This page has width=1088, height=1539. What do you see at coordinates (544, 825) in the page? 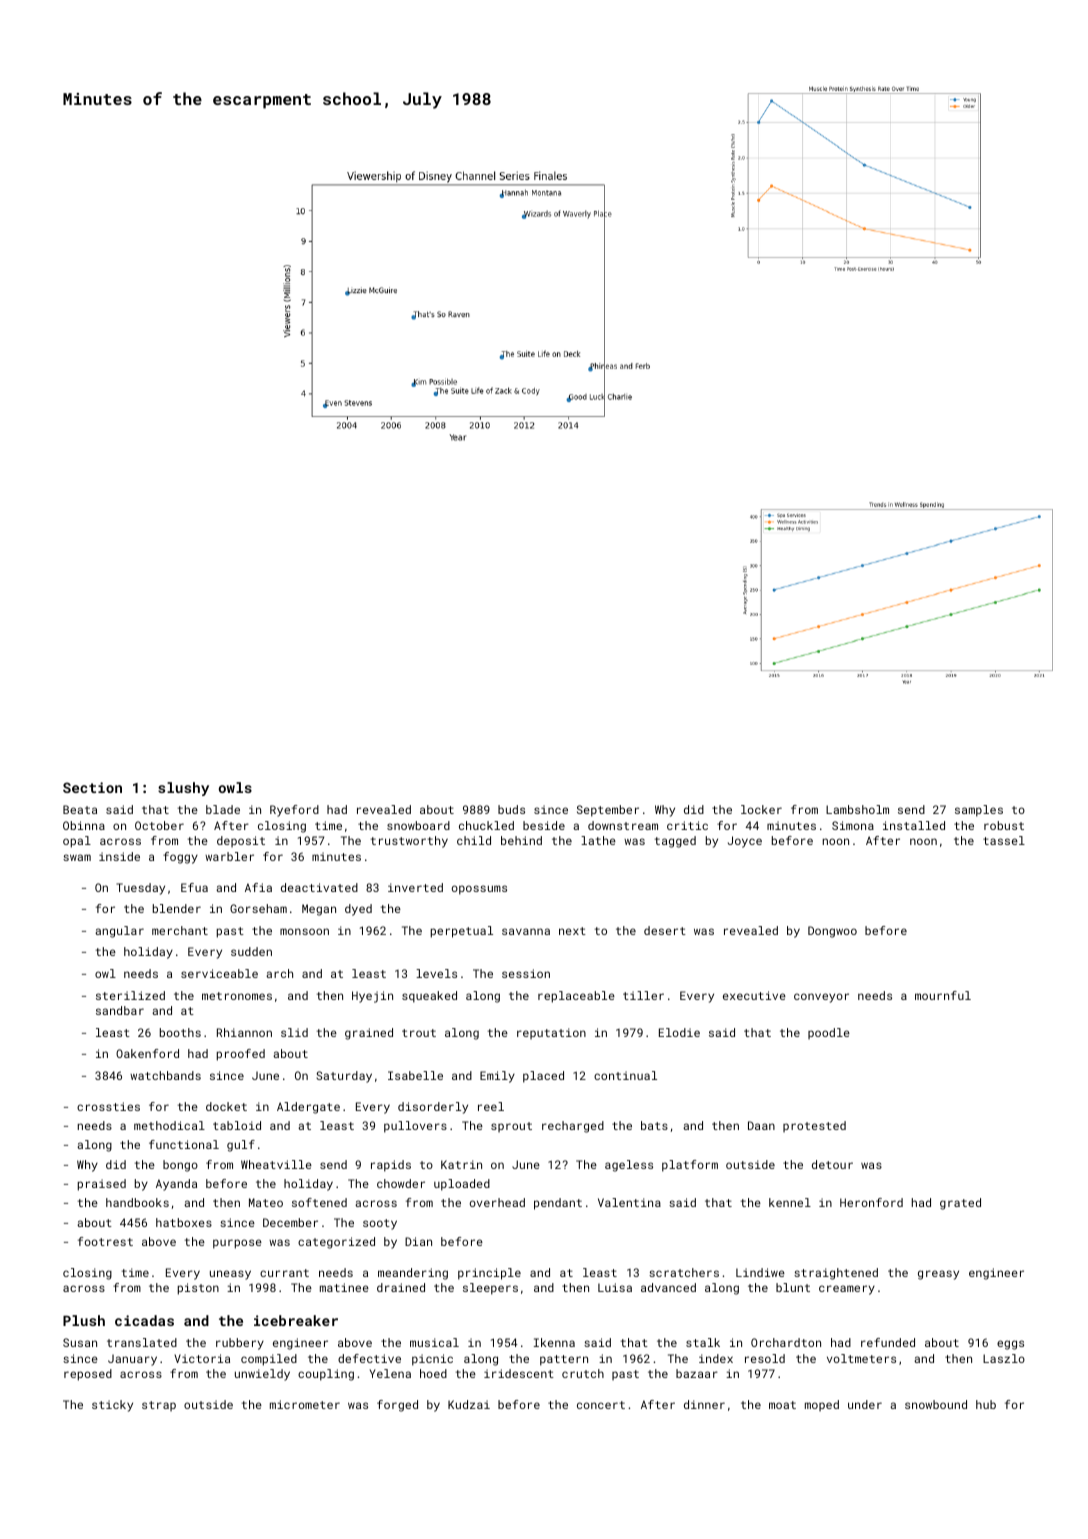
I see `beside` at bounding box center [544, 825].
